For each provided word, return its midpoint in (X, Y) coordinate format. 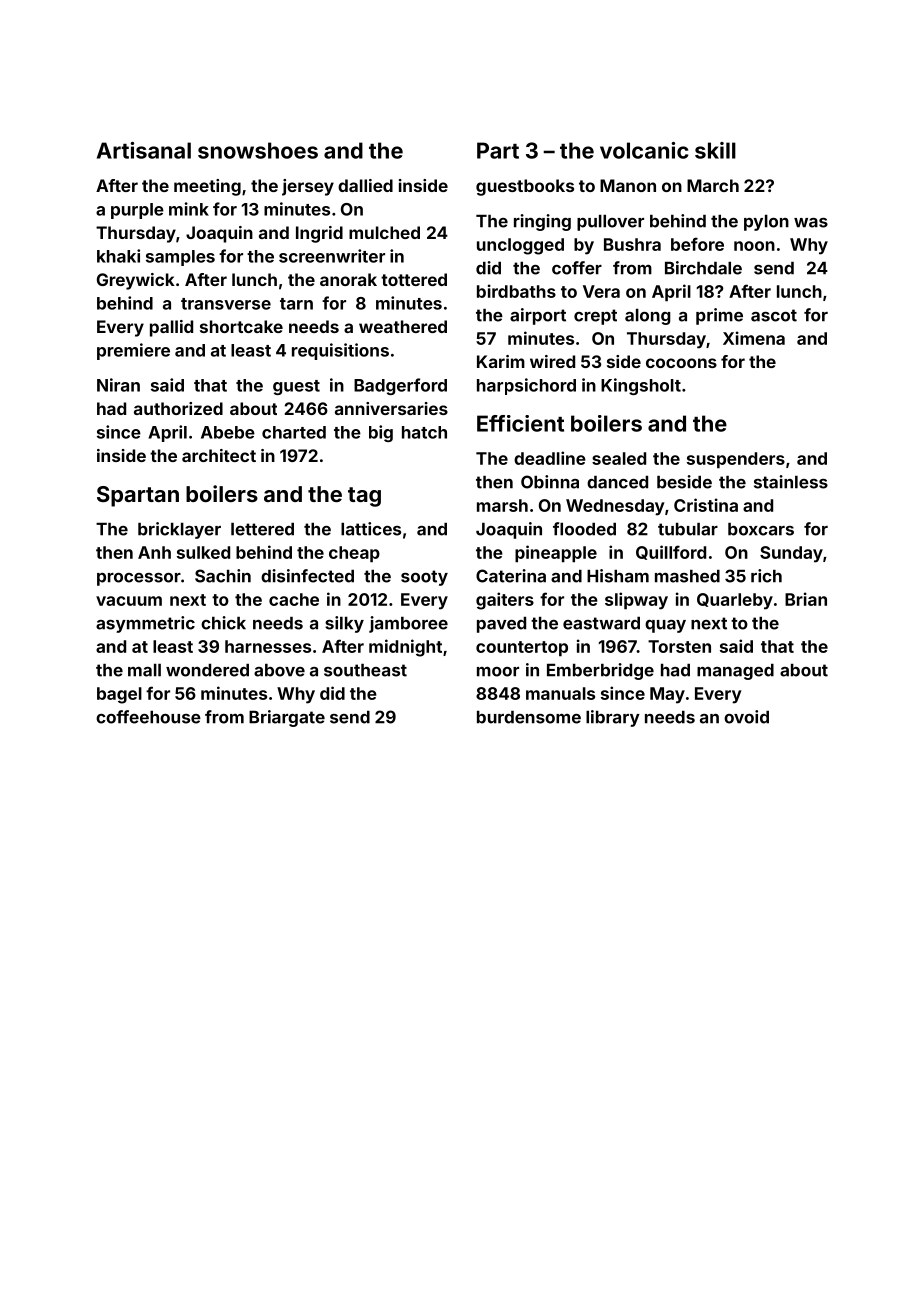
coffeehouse (148, 717)
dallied (365, 185)
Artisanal (144, 150)
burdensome (529, 717)
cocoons (681, 363)
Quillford (671, 552)
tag (364, 497)
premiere (133, 351)
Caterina (511, 576)
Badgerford (400, 386)
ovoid (746, 717)
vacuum (129, 601)
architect (219, 455)
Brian (806, 599)
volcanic (644, 150)
